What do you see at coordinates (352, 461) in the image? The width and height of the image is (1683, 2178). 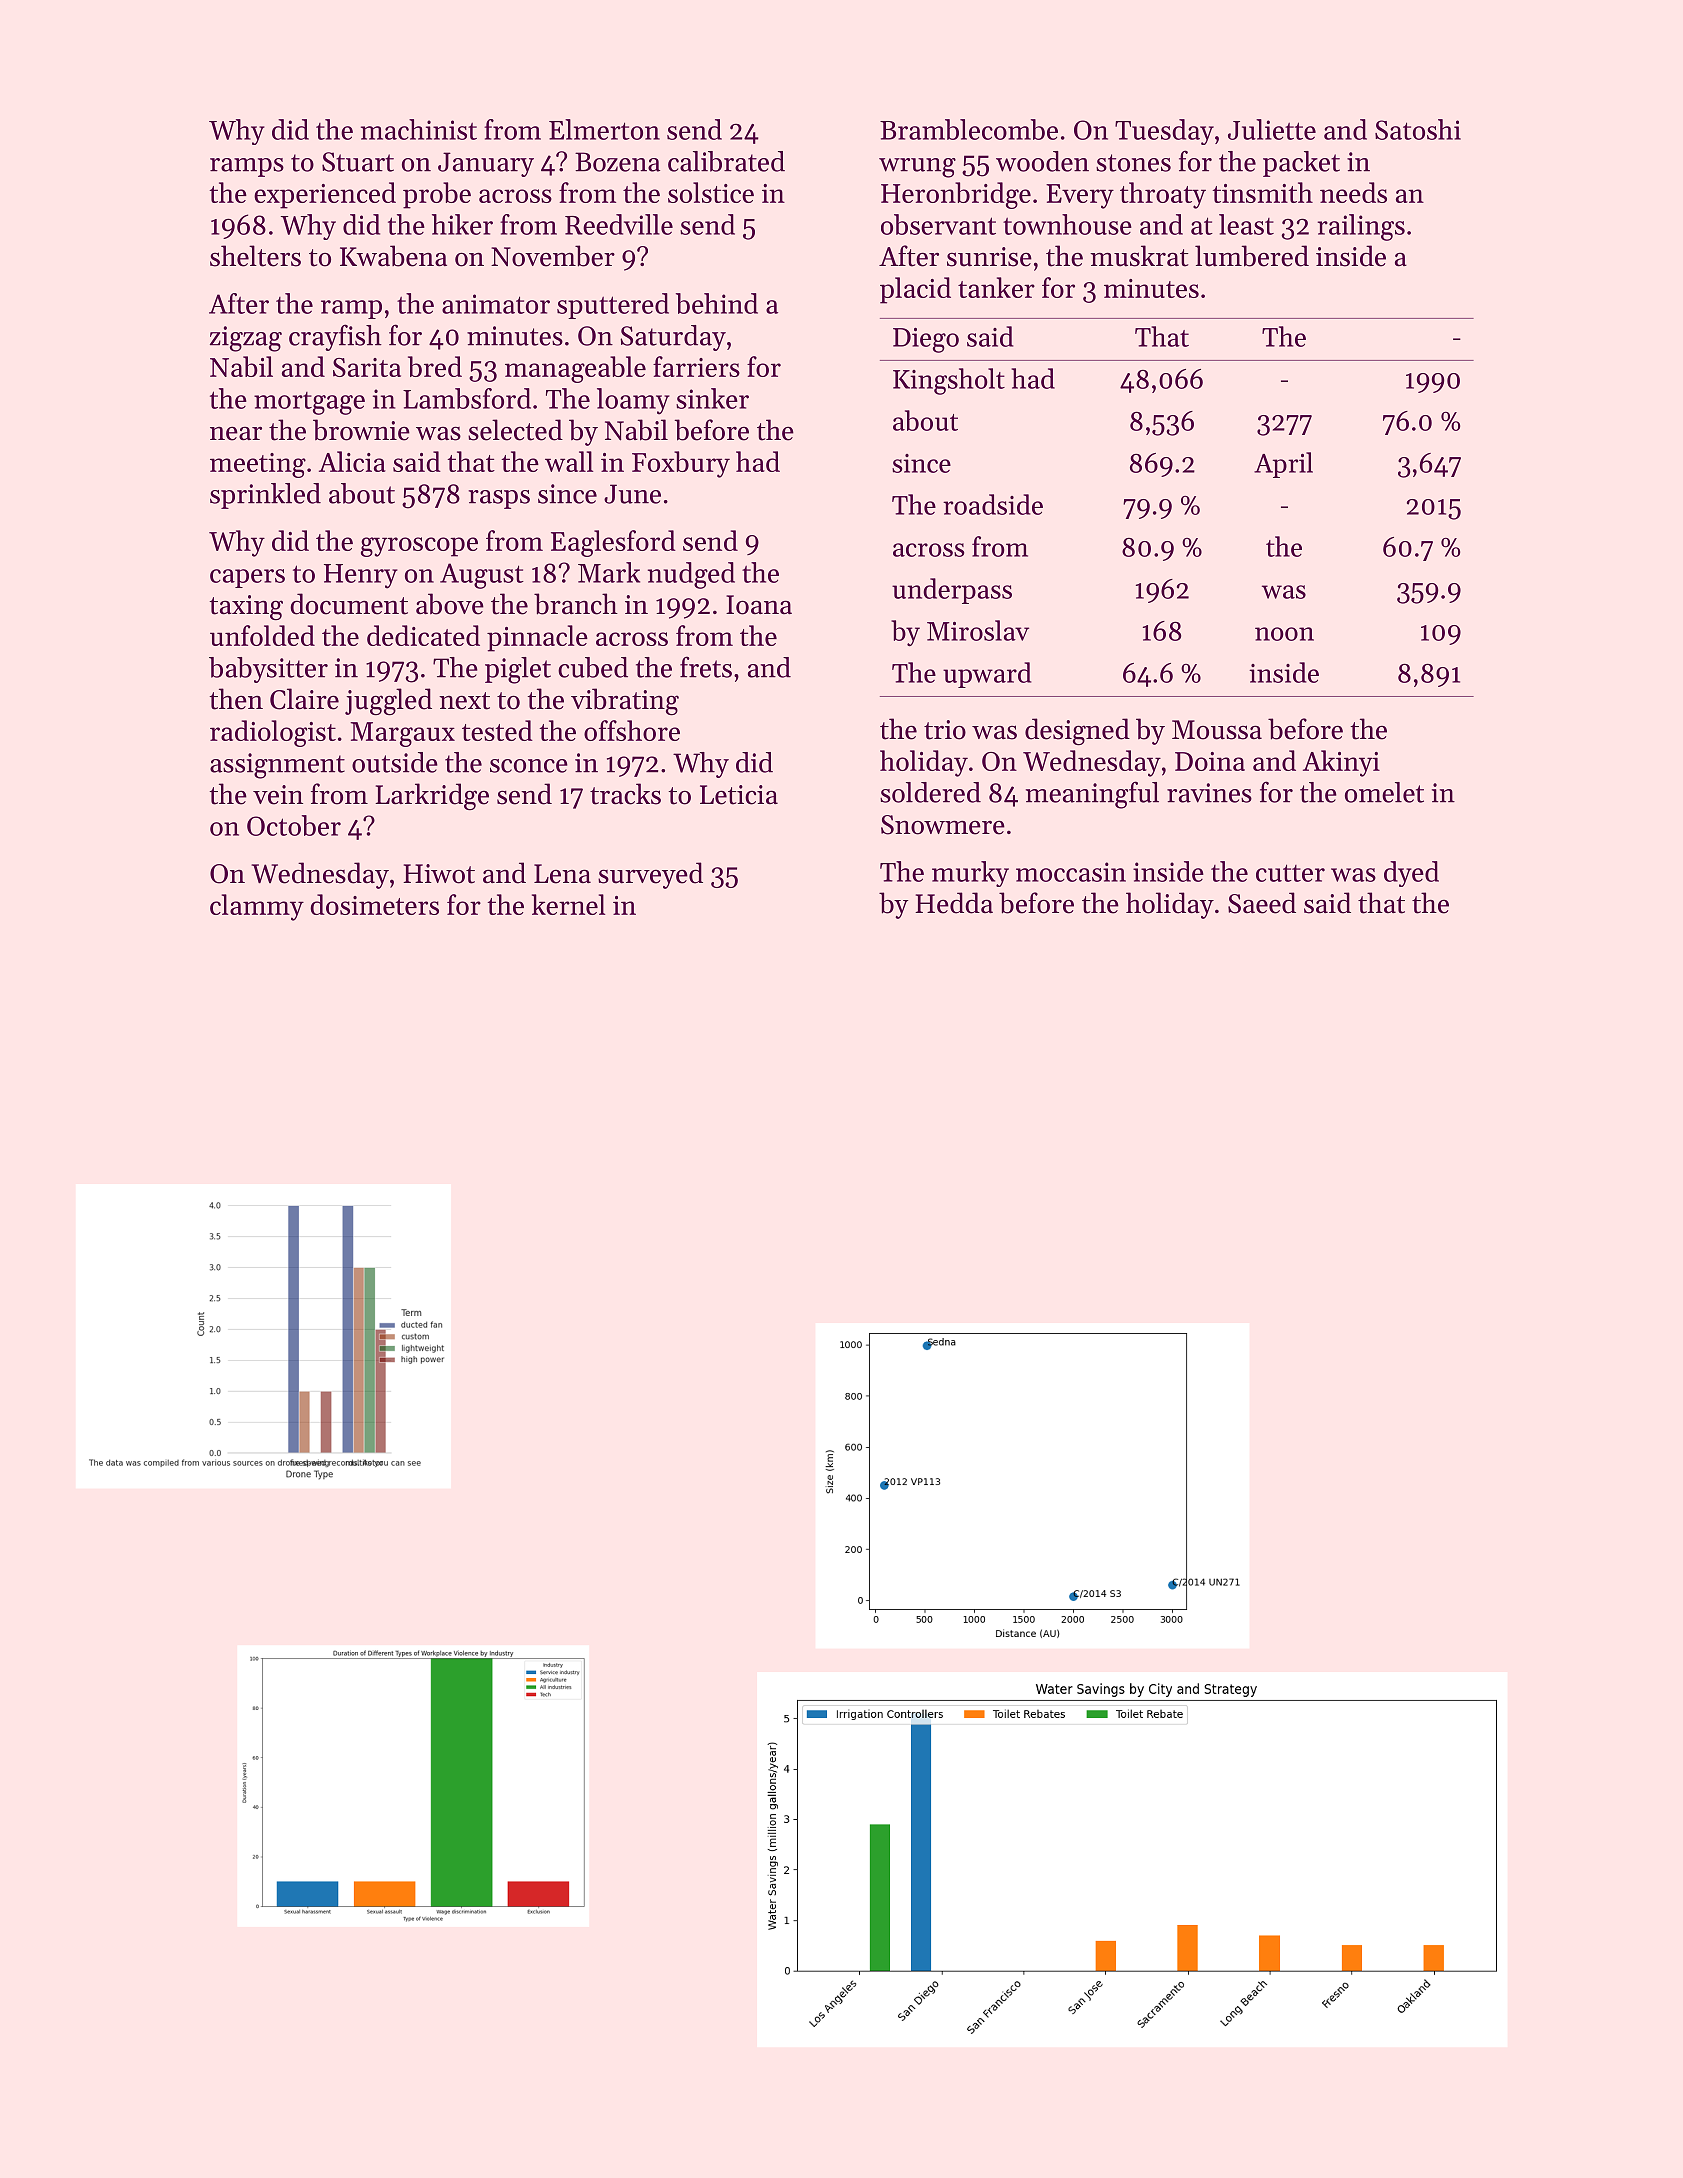 I see `Alicia` at bounding box center [352, 461].
